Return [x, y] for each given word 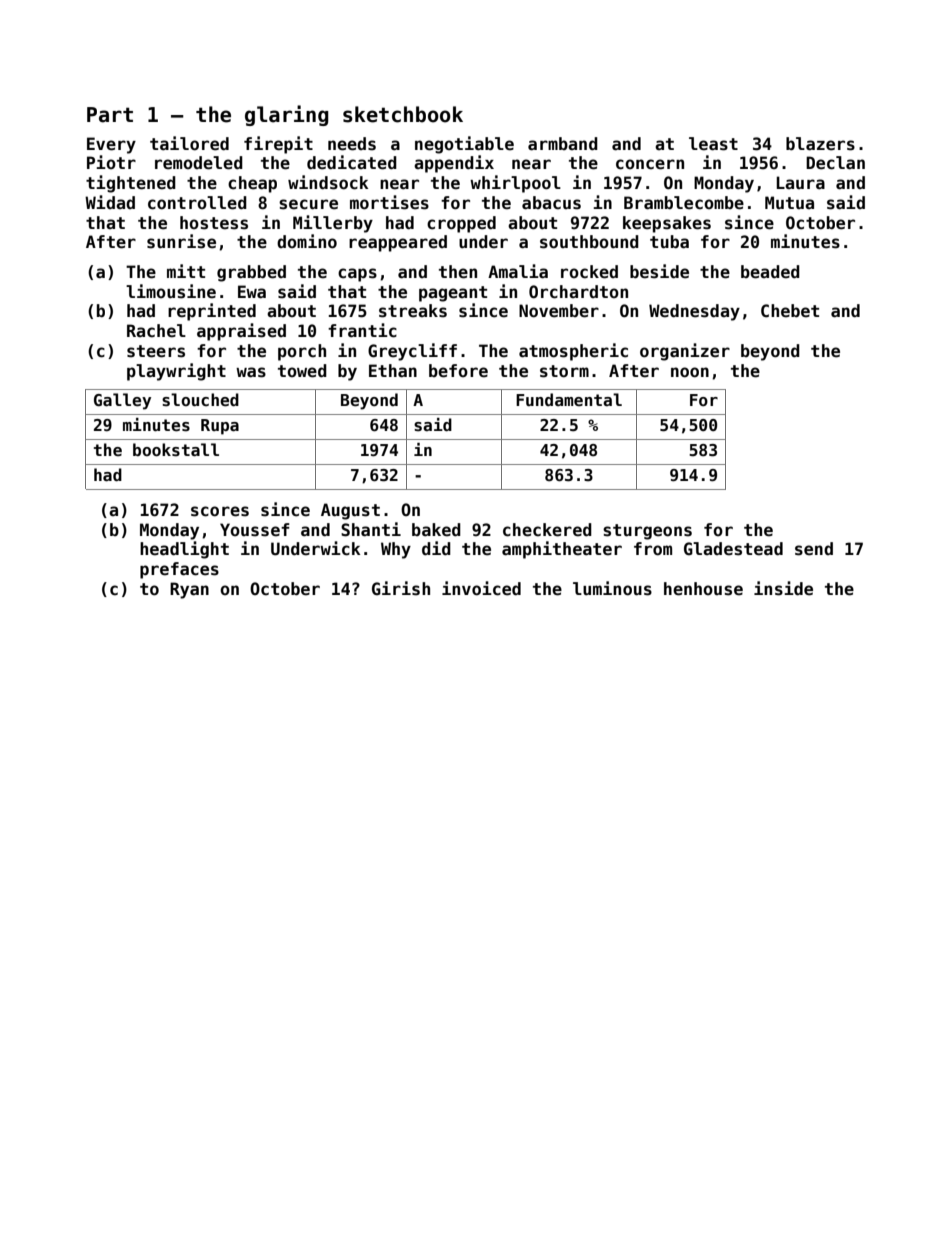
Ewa [252, 292]
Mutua [789, 202]
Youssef [255, 530]
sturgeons [647, 532]
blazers [820, 144]
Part [110, 115]
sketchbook [403, 114]
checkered [547, 530]
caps [357, 275]
